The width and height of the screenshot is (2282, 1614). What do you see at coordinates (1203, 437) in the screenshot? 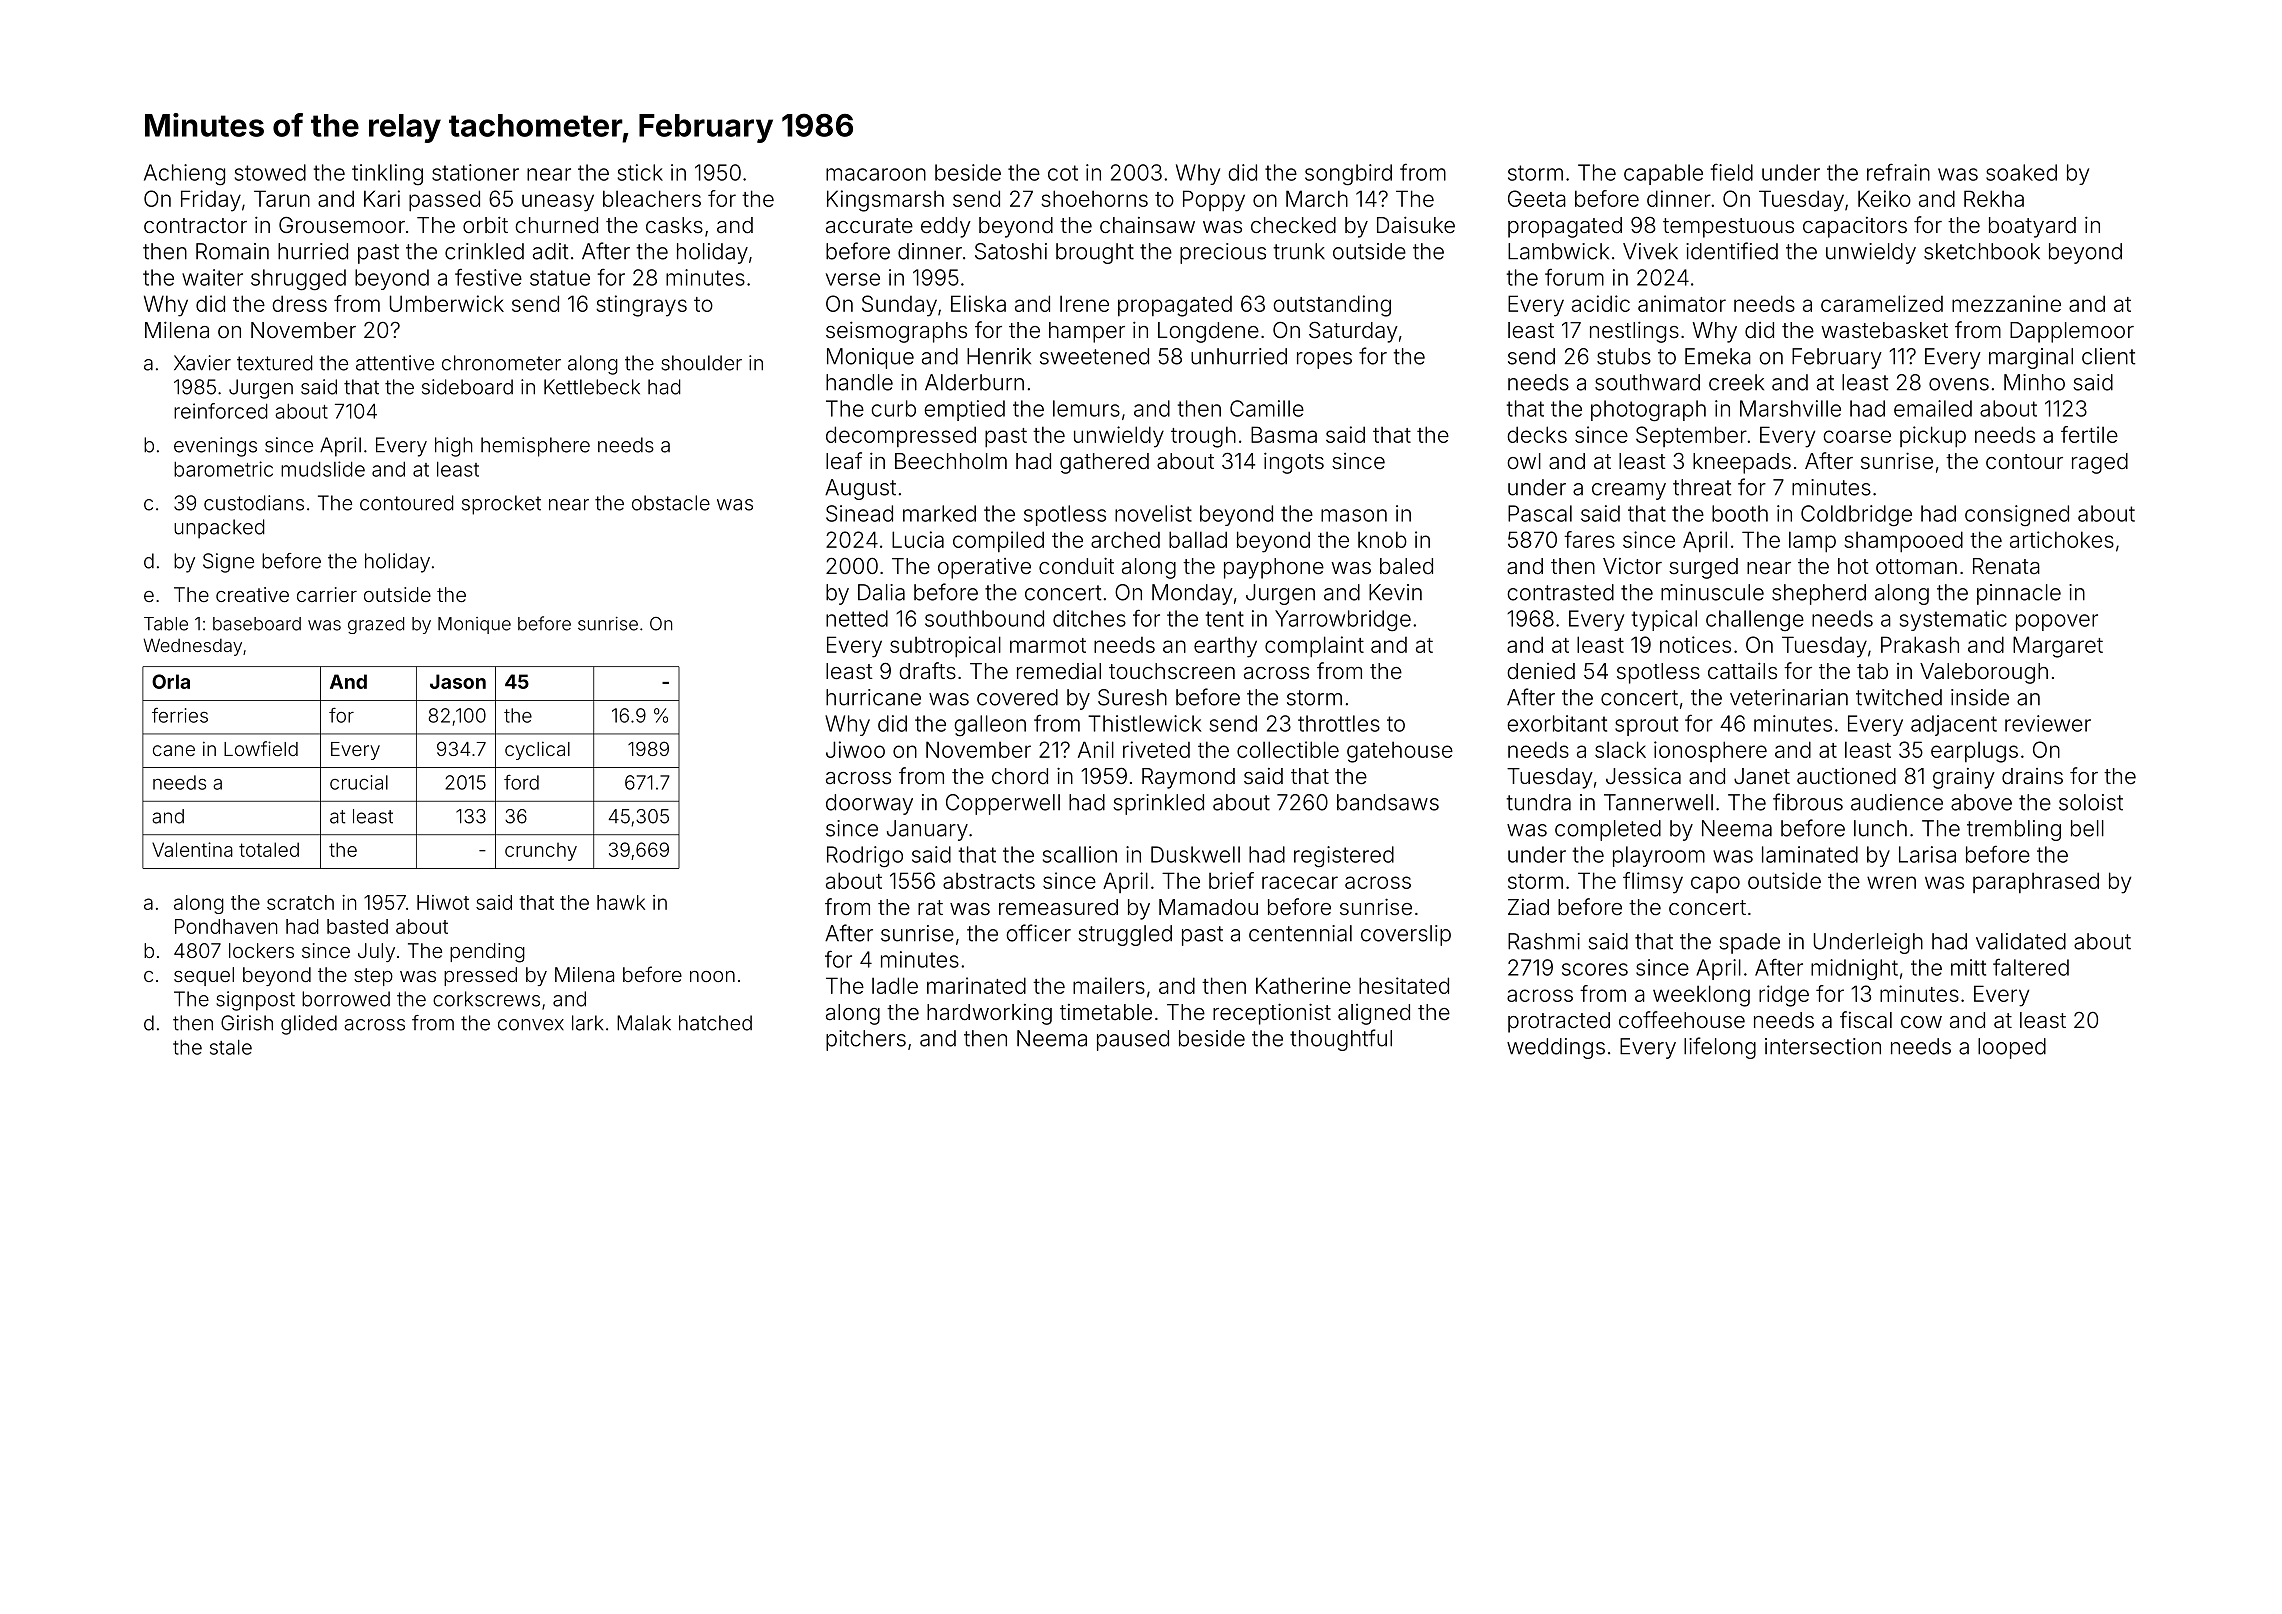
I see `trough` at bounding box center [1203, 437].
